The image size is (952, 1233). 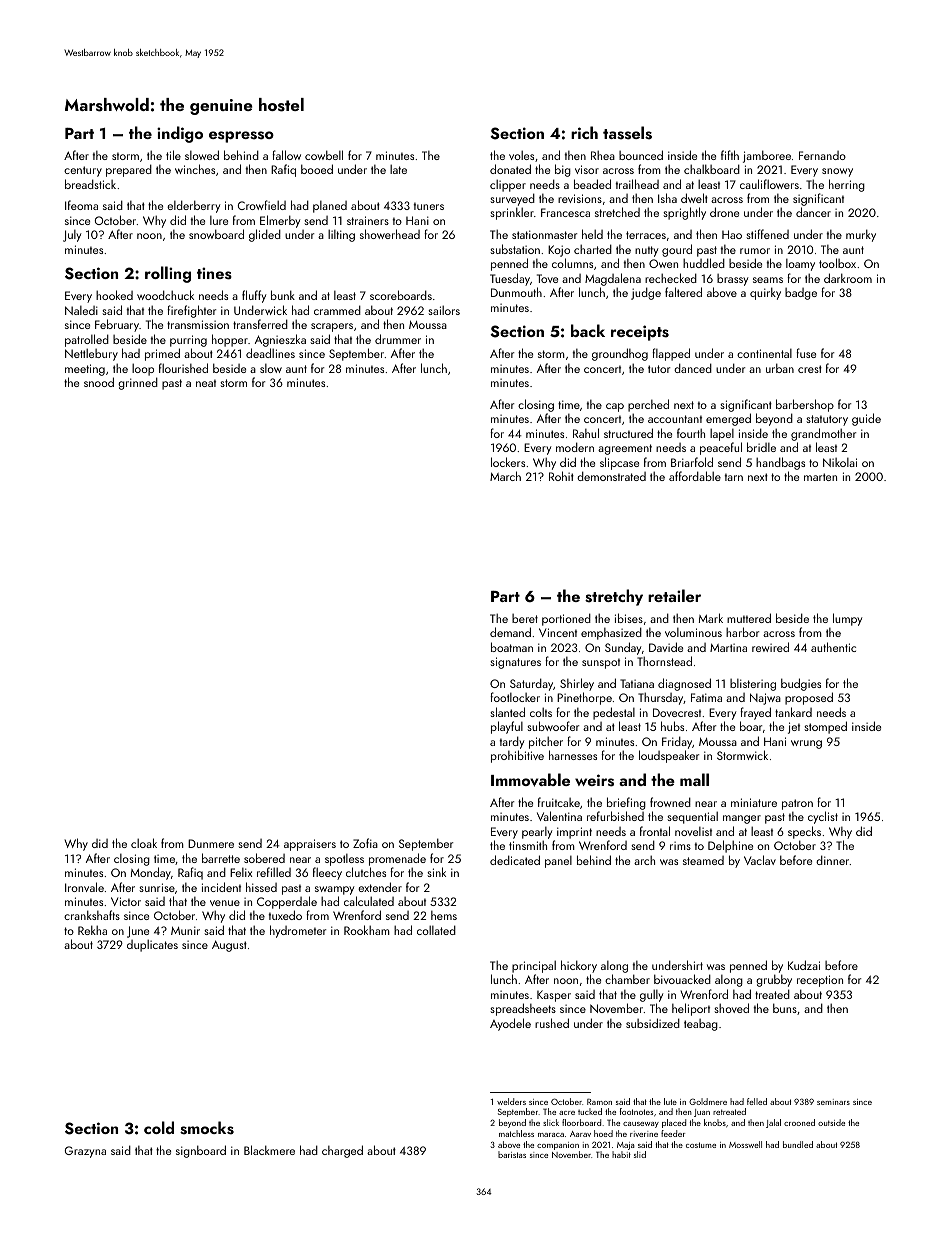 I want to click on smocks, so click(x=207, y=1128).
